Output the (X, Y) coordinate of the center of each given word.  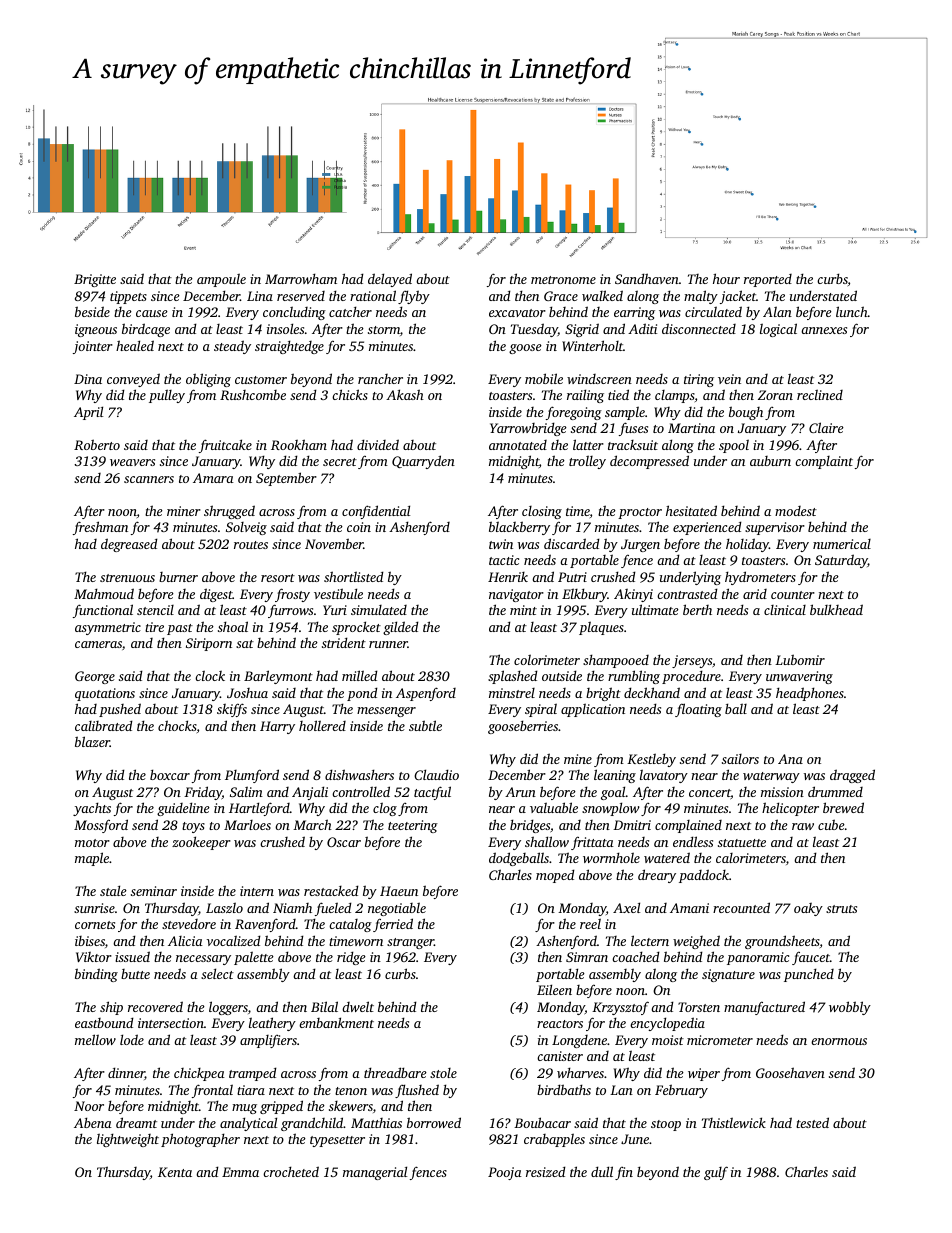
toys (193, 827)
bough (746, 413)
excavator (517, 313)
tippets (128, 297)
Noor (89, 1106)
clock (210, 675)
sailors (740, 759)
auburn (770, 461)
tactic (504, 560)
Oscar (344, 842)
